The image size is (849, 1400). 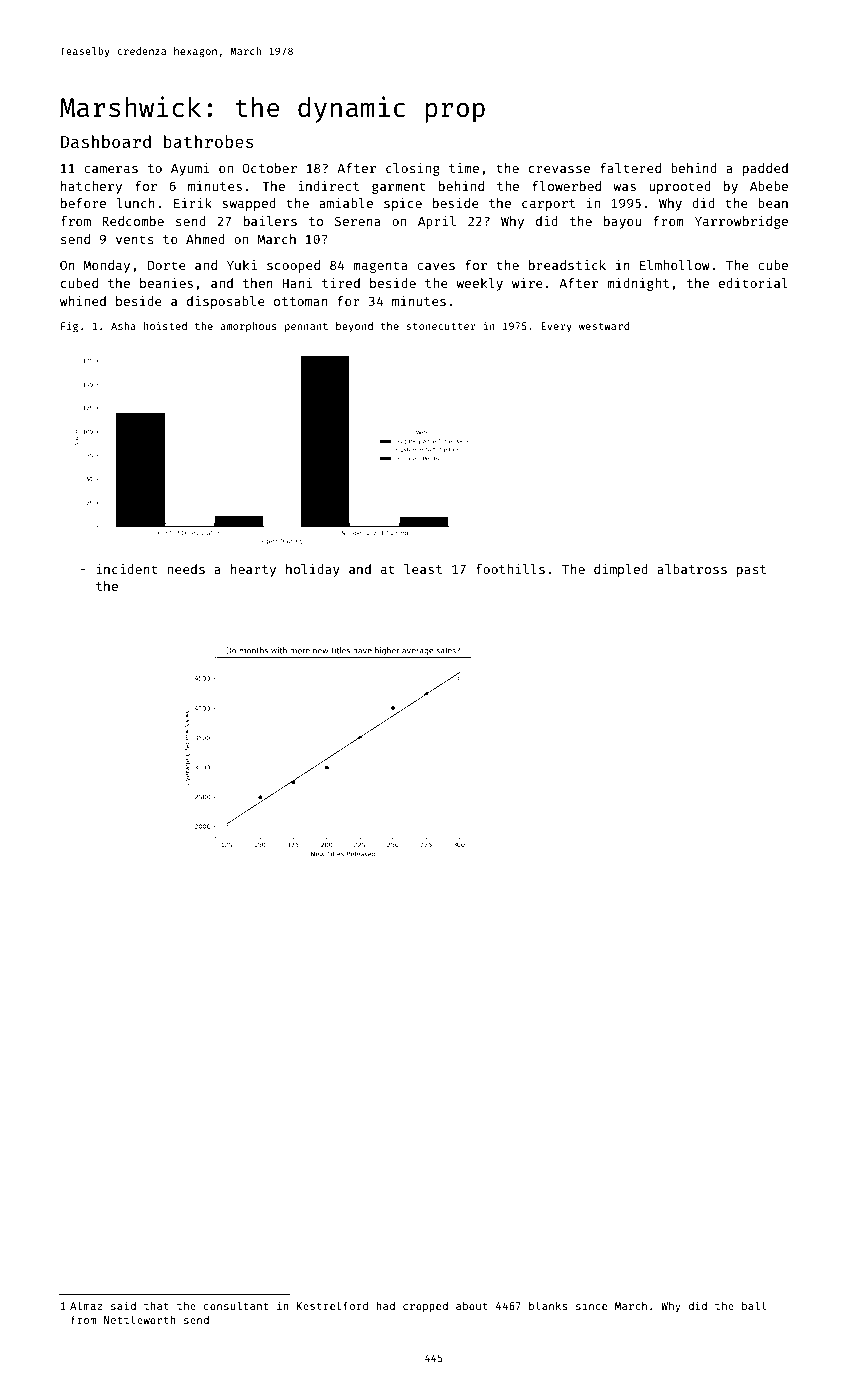 I want to click on about, so click(x=472, y=1306).
